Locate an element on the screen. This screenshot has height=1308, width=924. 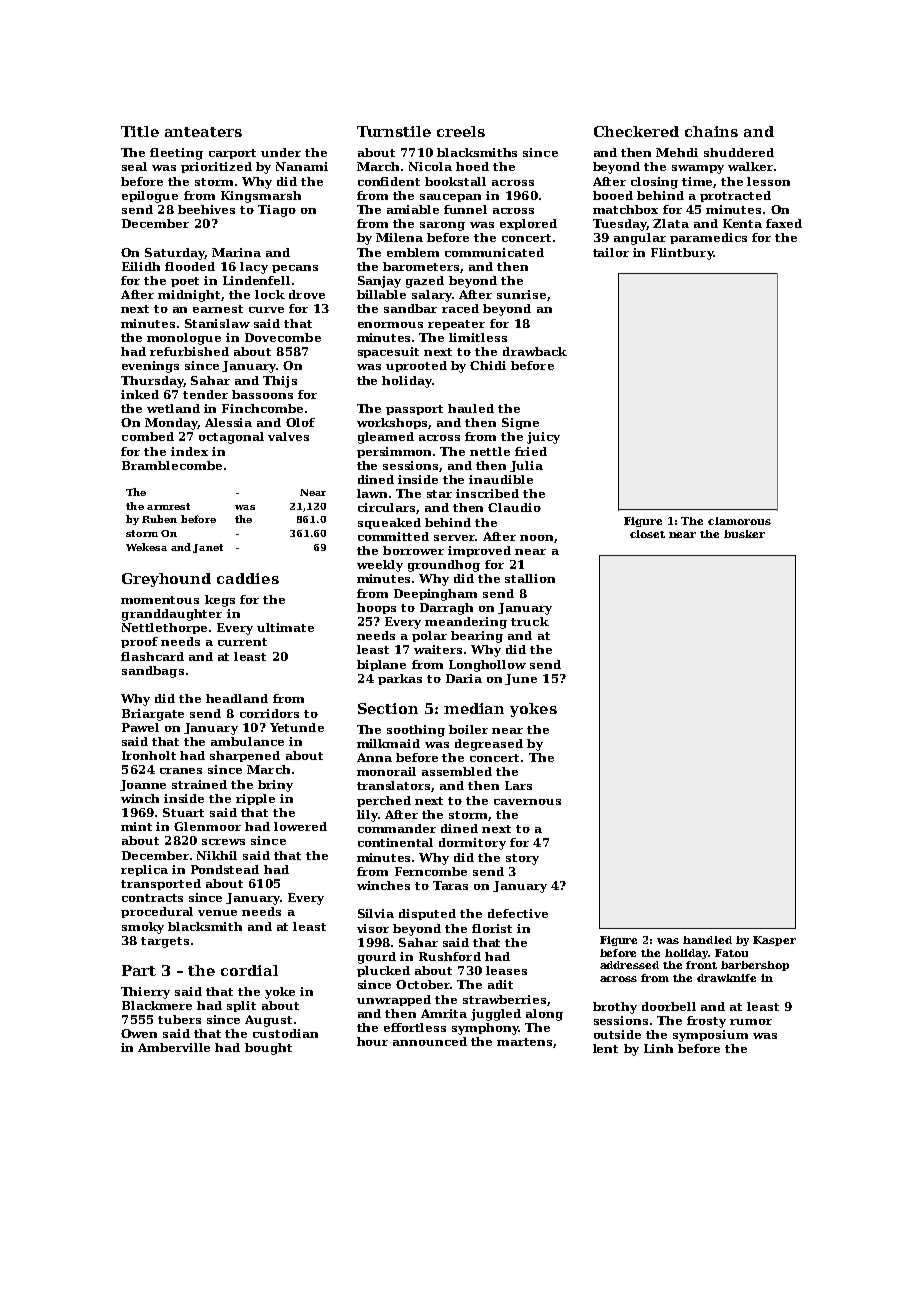
clamorous is located at coordinates (739, 521).
